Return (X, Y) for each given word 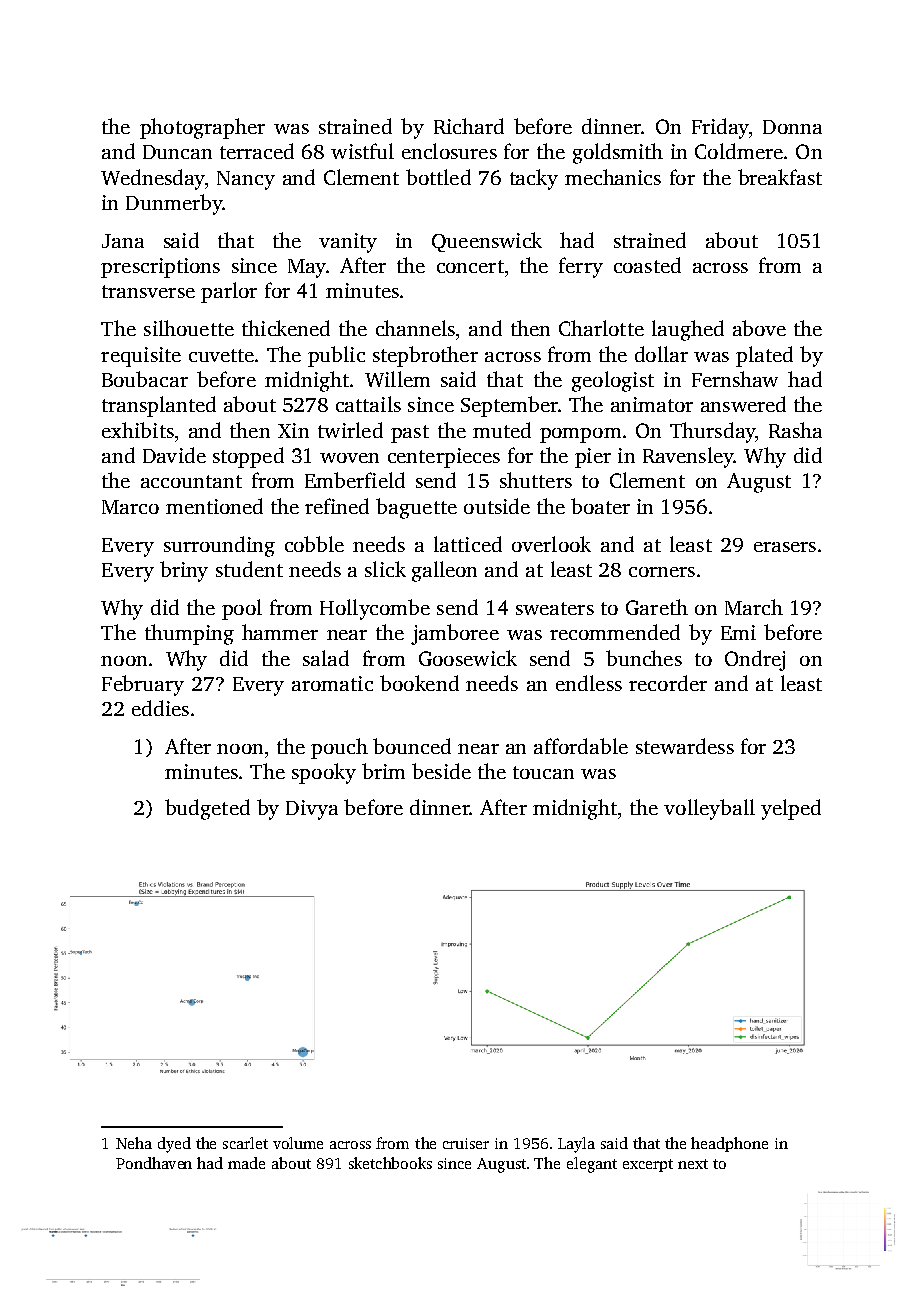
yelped (791, 809)
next (693, 1164)
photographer (202, 128)
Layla (576, 1145)
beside (441, 771)
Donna (792, 127)
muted (502, 430)
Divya (312, 810)
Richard (469, 126)
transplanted (159, 406)
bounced (412, 746)
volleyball (709, 809)
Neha (134, 1143)
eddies (160, 708)
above (759, 328)
